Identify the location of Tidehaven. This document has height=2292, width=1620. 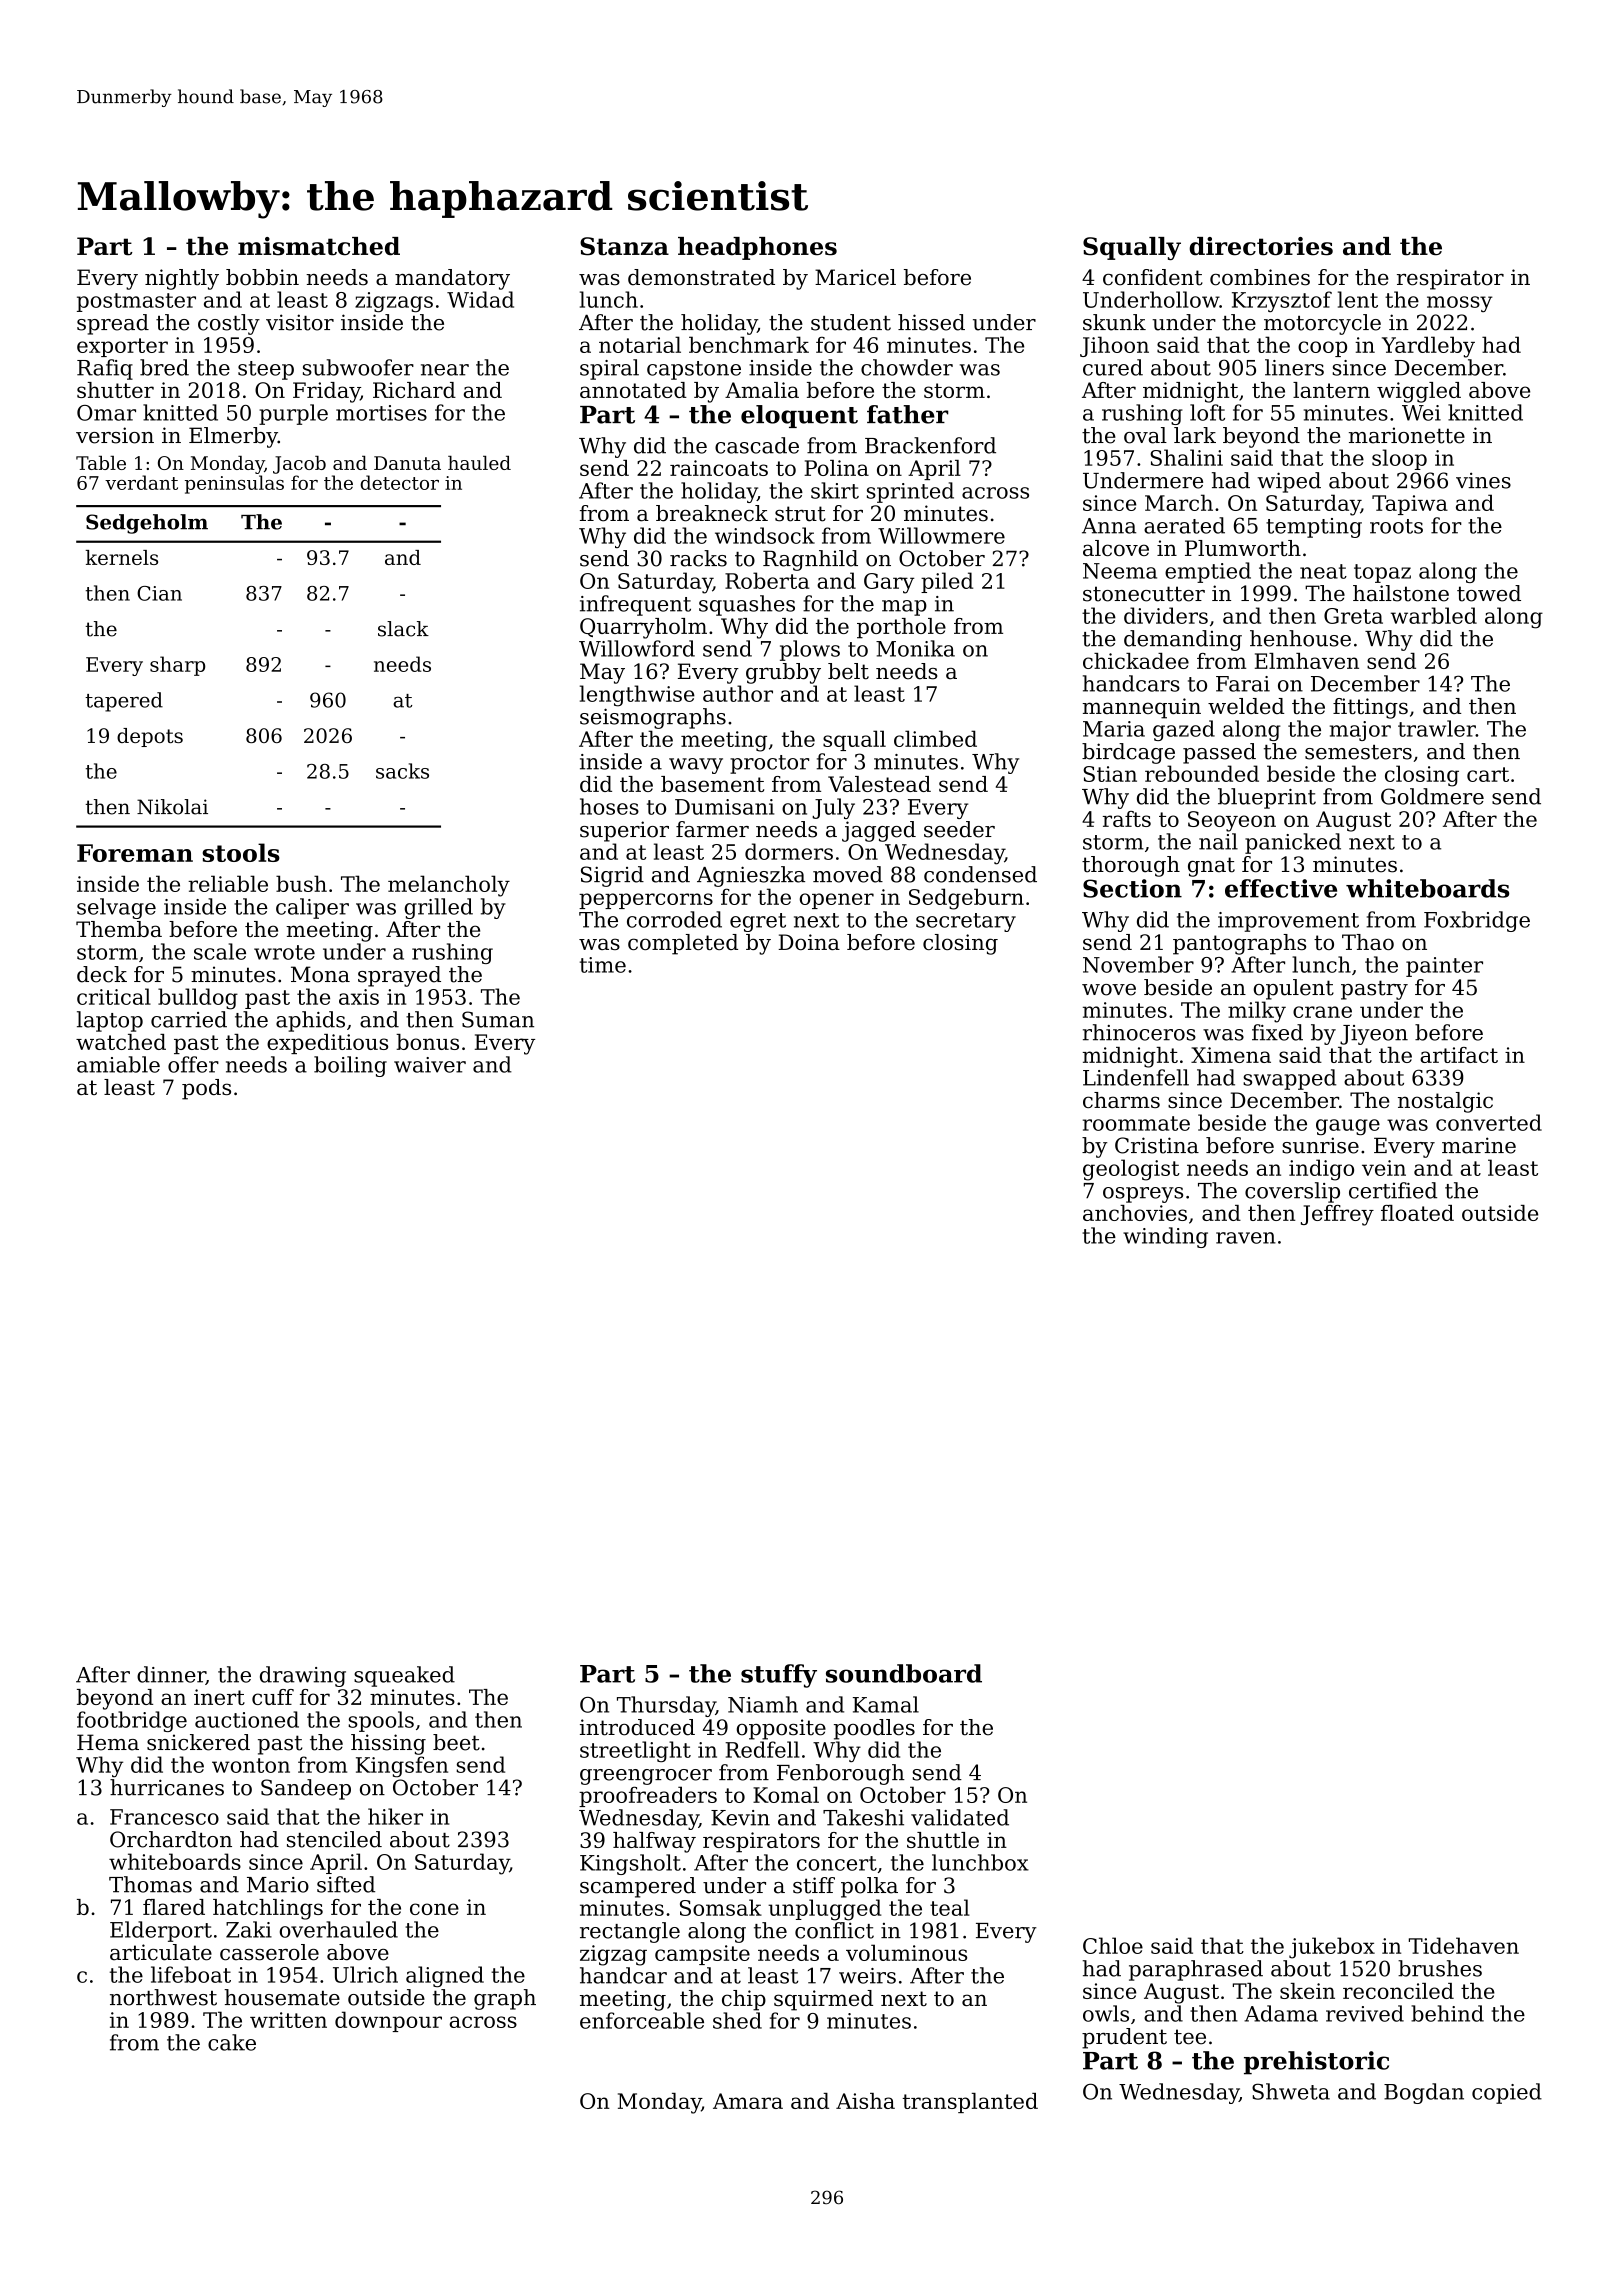
(1464, 1945).
